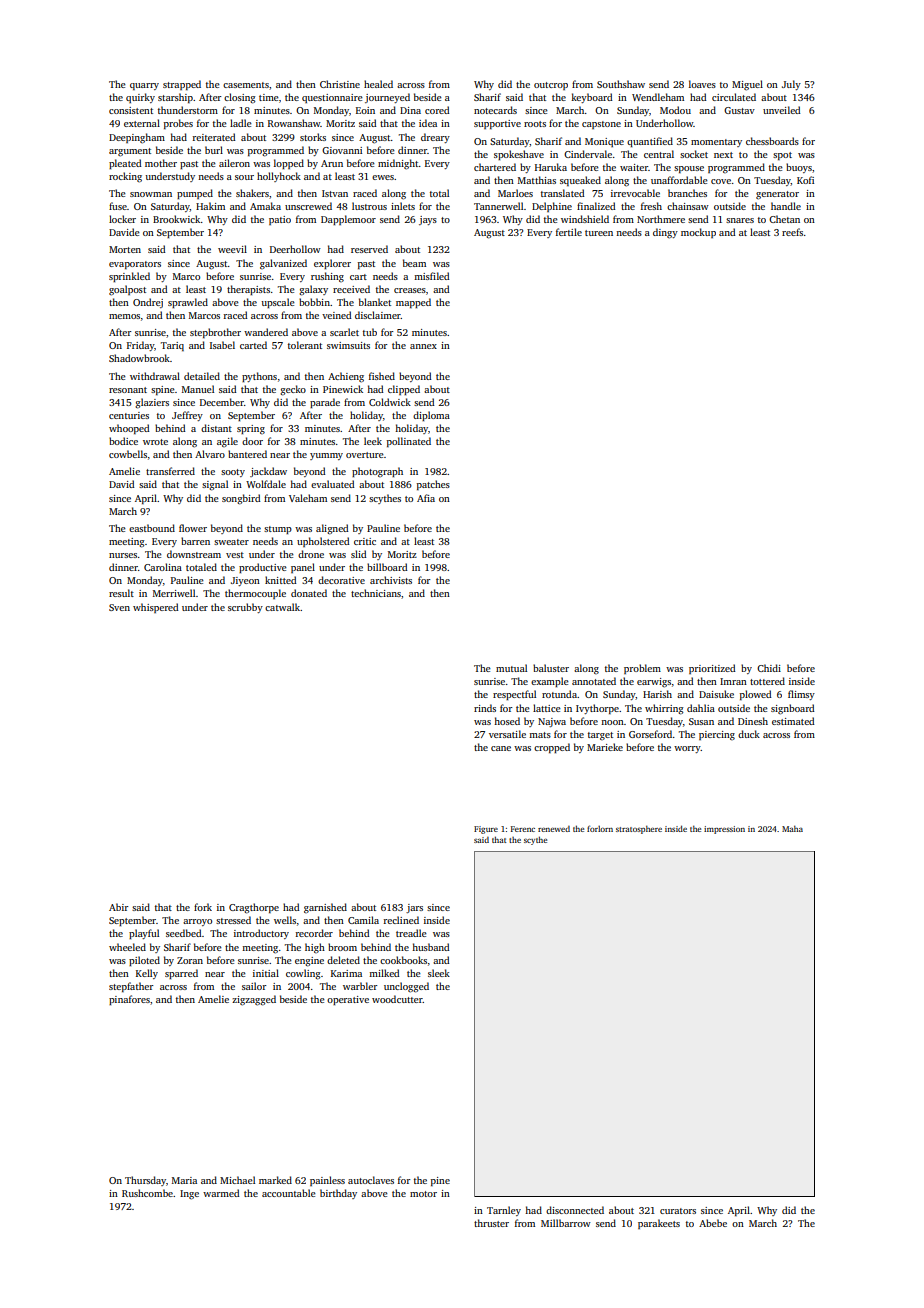 The image size is (924, 1308). What do you see at coordinates (769, 668) in the screenshot?
I see `Chidi` at bounding box center [769, 668].
